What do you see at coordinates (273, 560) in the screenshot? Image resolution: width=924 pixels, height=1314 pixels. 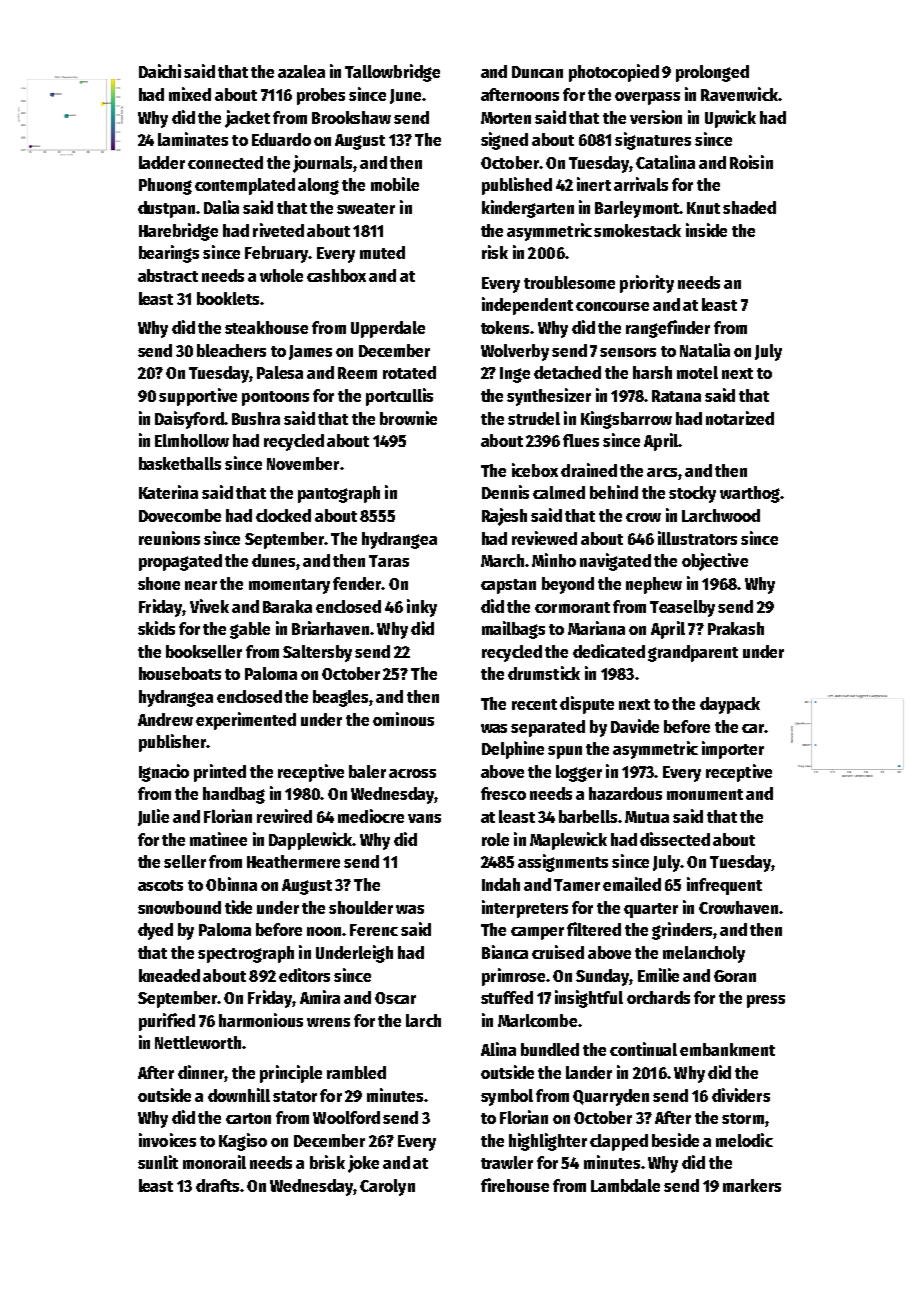 I see `dunes` at bounding box center [273, 560].
